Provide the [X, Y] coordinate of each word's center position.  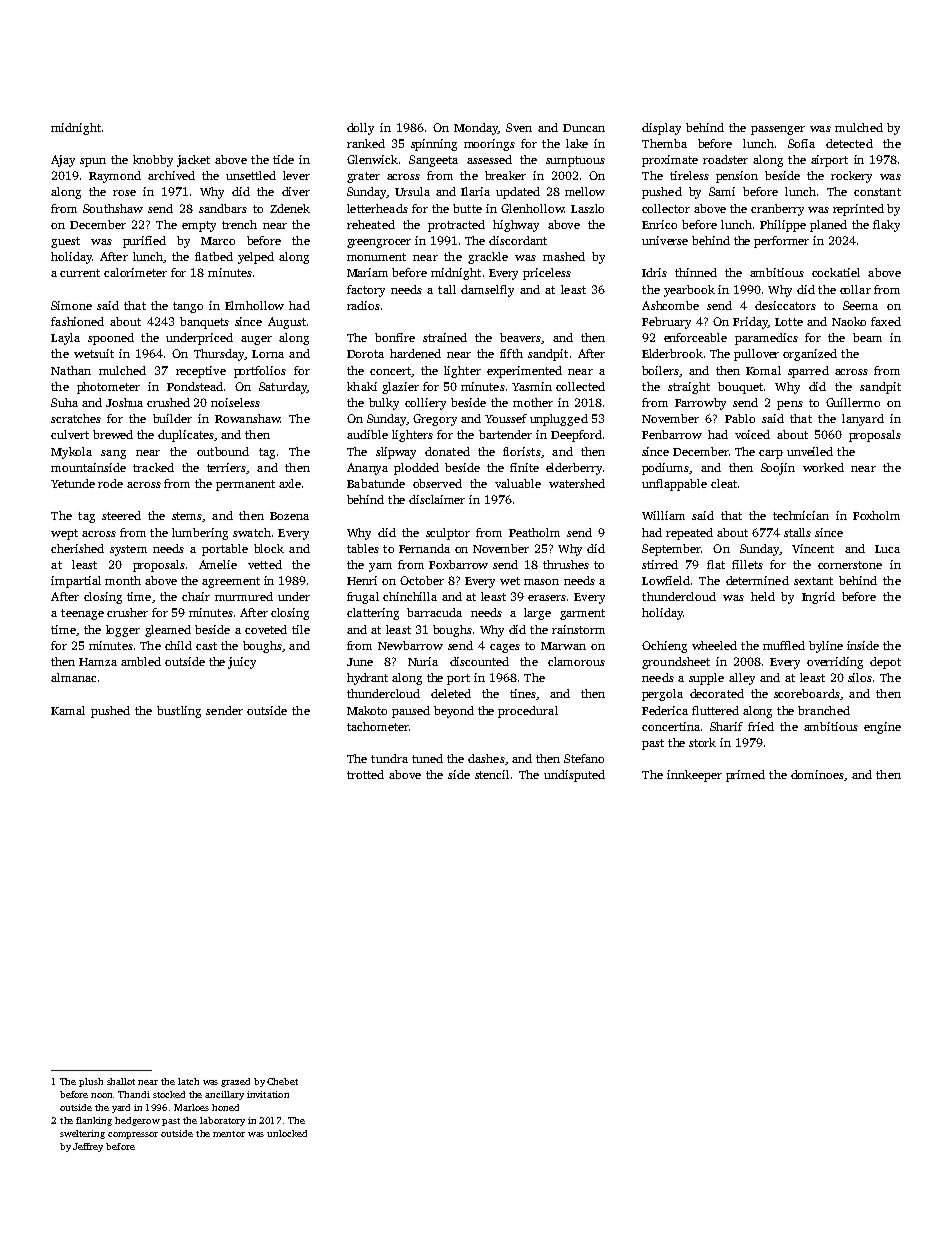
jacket [193, 161]
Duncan [584, 128]
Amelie [218, 564]
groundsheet [676, 663]
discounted [479, 661]
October [422, 580]
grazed [235, 1082]
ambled [141, 661]
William [663, 515]
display [661, 129]
